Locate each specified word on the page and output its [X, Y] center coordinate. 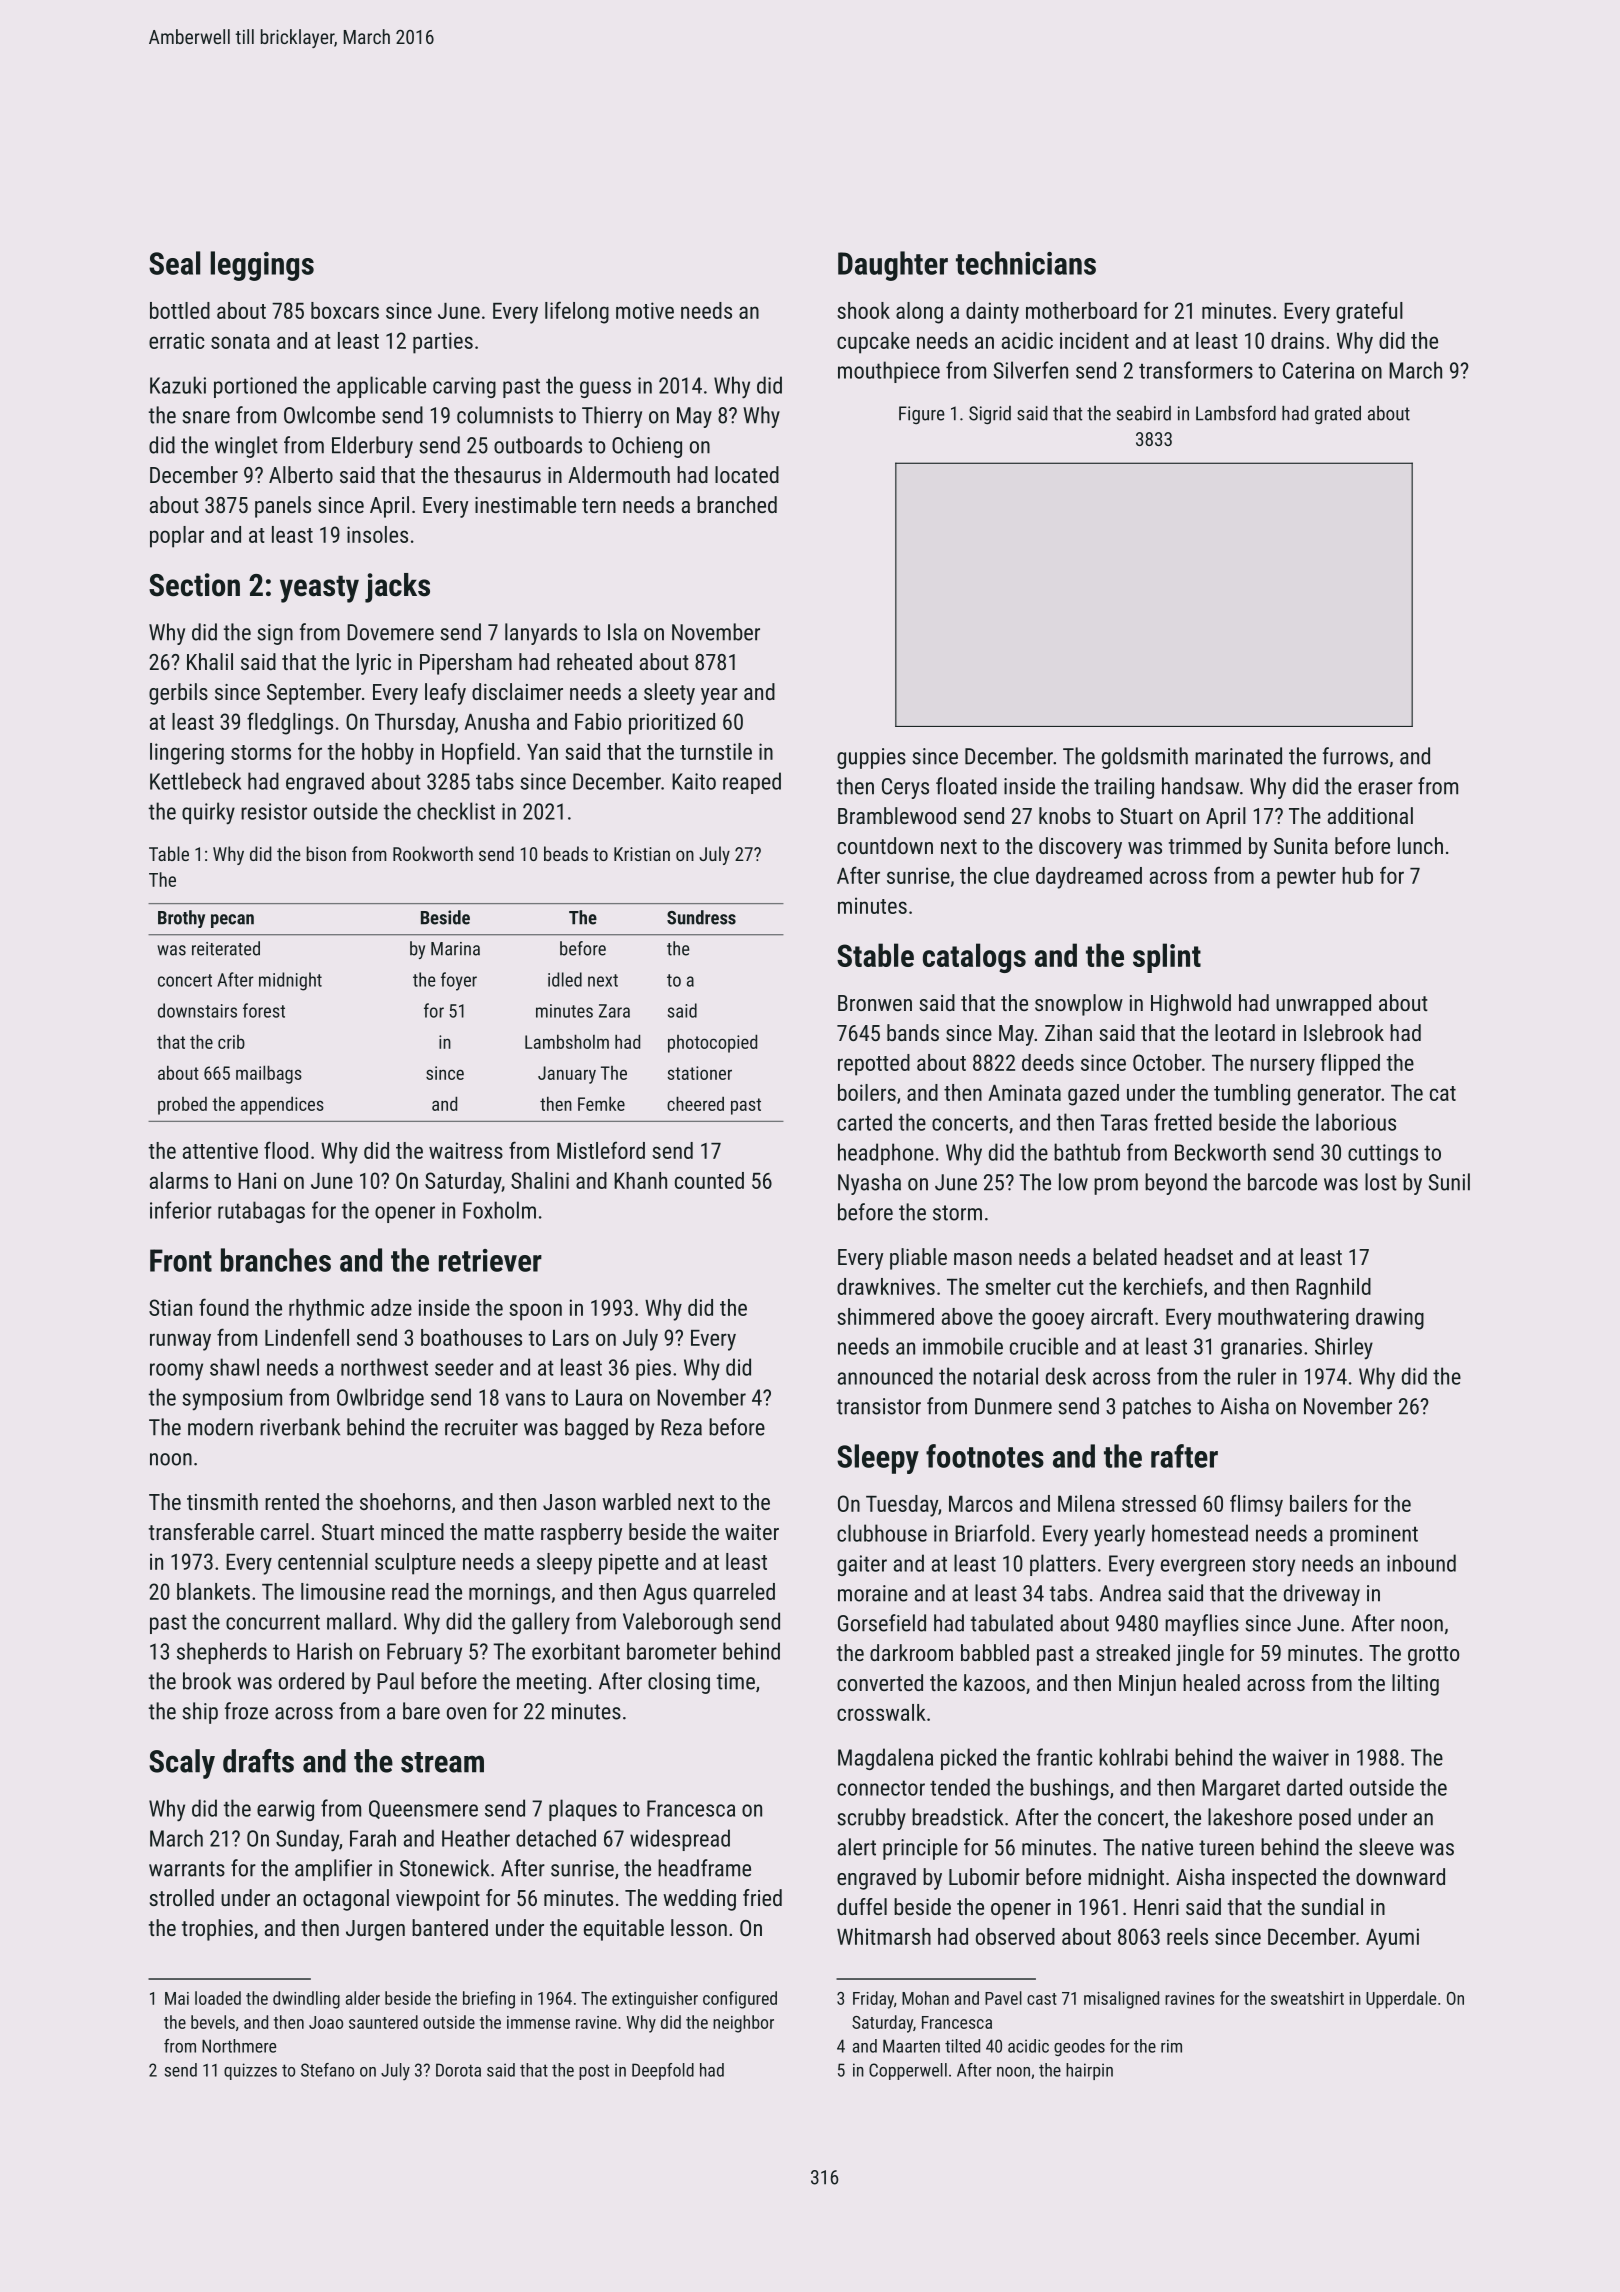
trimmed [1205, 845]
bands [913, 1032]
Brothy [181, 919]
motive [645, 310]
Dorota [458, 2070]
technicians [1026, 263]
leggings [262, 266]
